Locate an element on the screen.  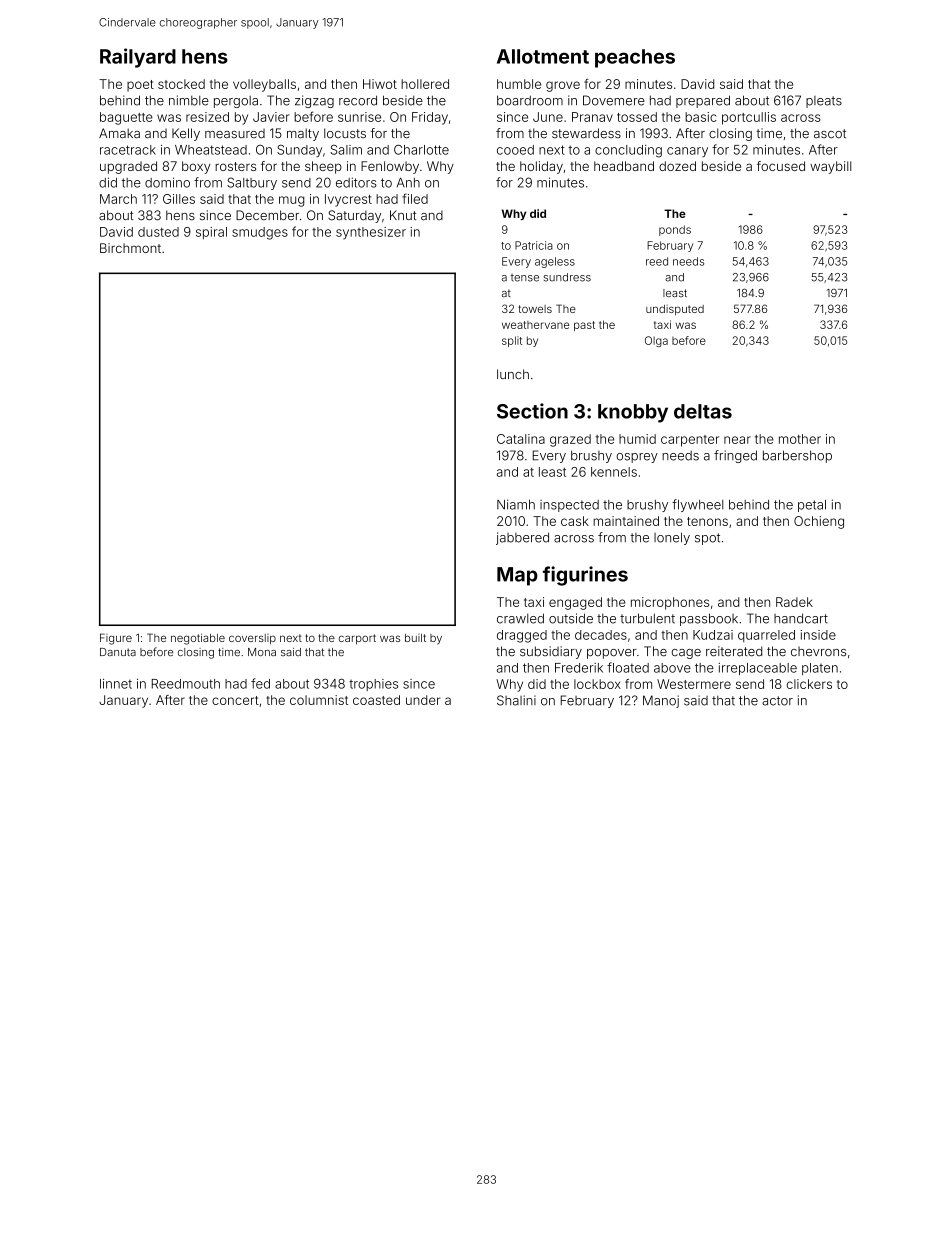
Mona is located at coordinates (262, 652).
